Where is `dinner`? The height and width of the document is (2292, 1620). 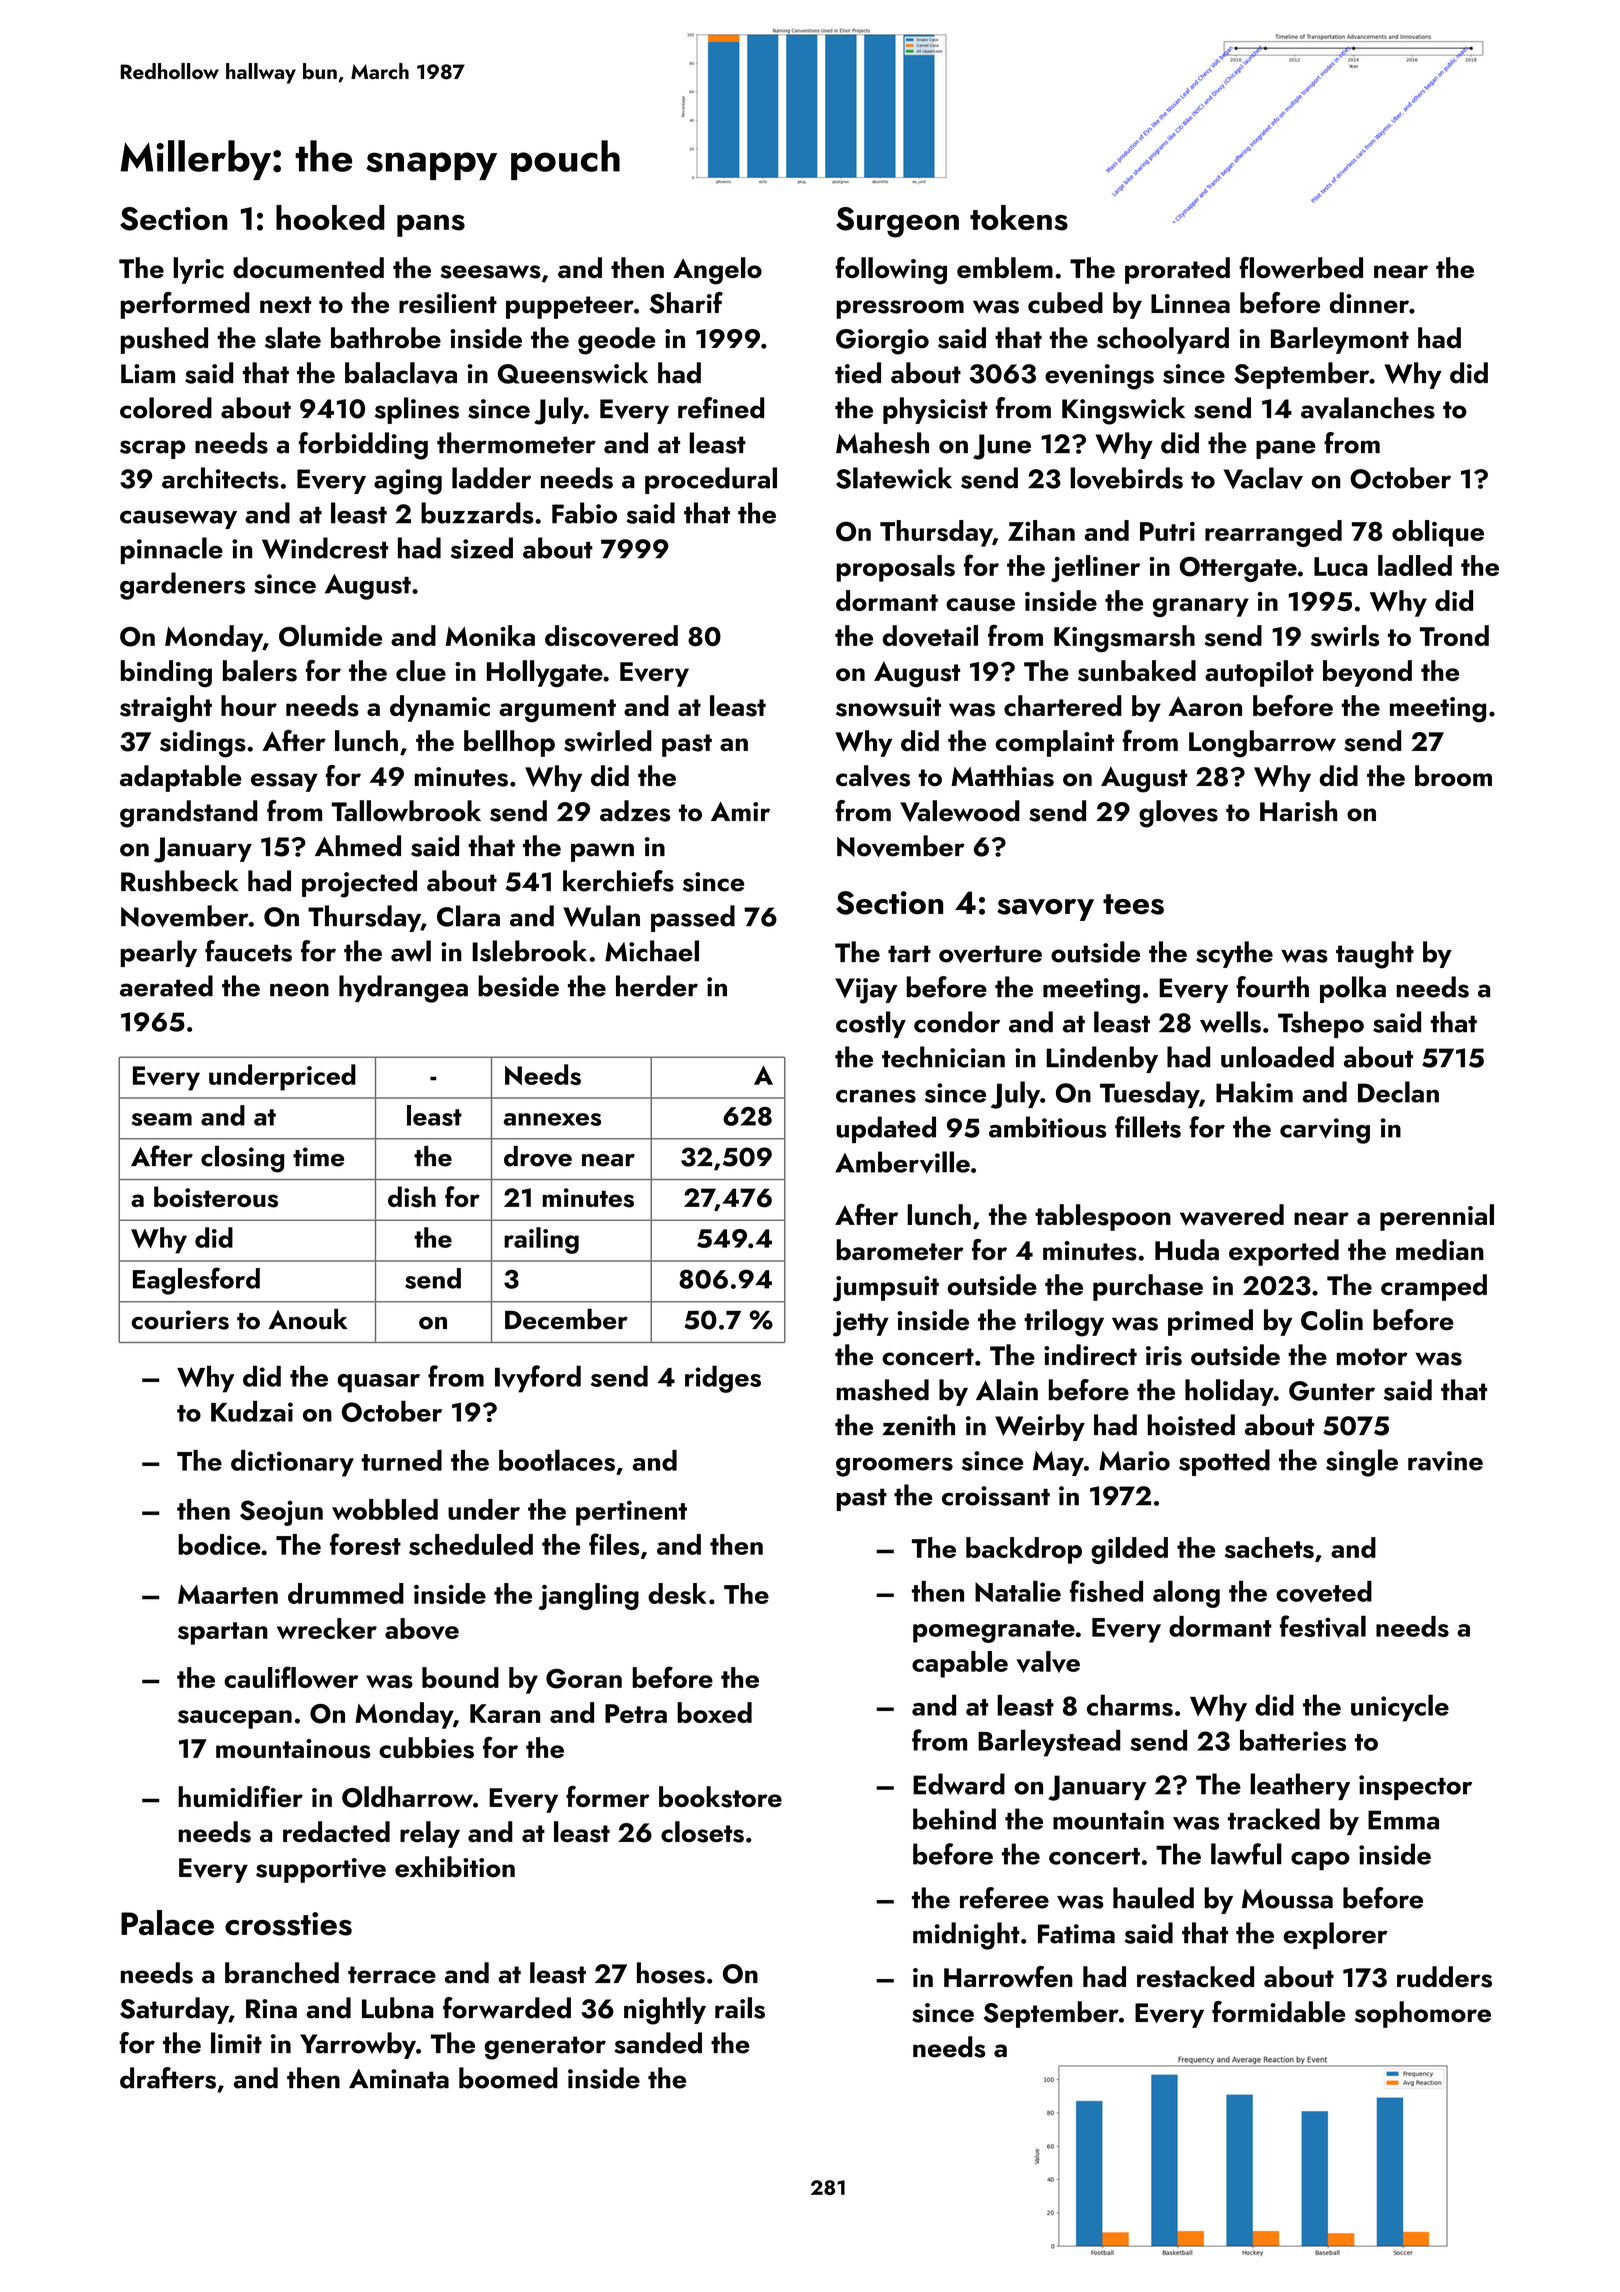 dinner is located at coordinates (1369, 303).
